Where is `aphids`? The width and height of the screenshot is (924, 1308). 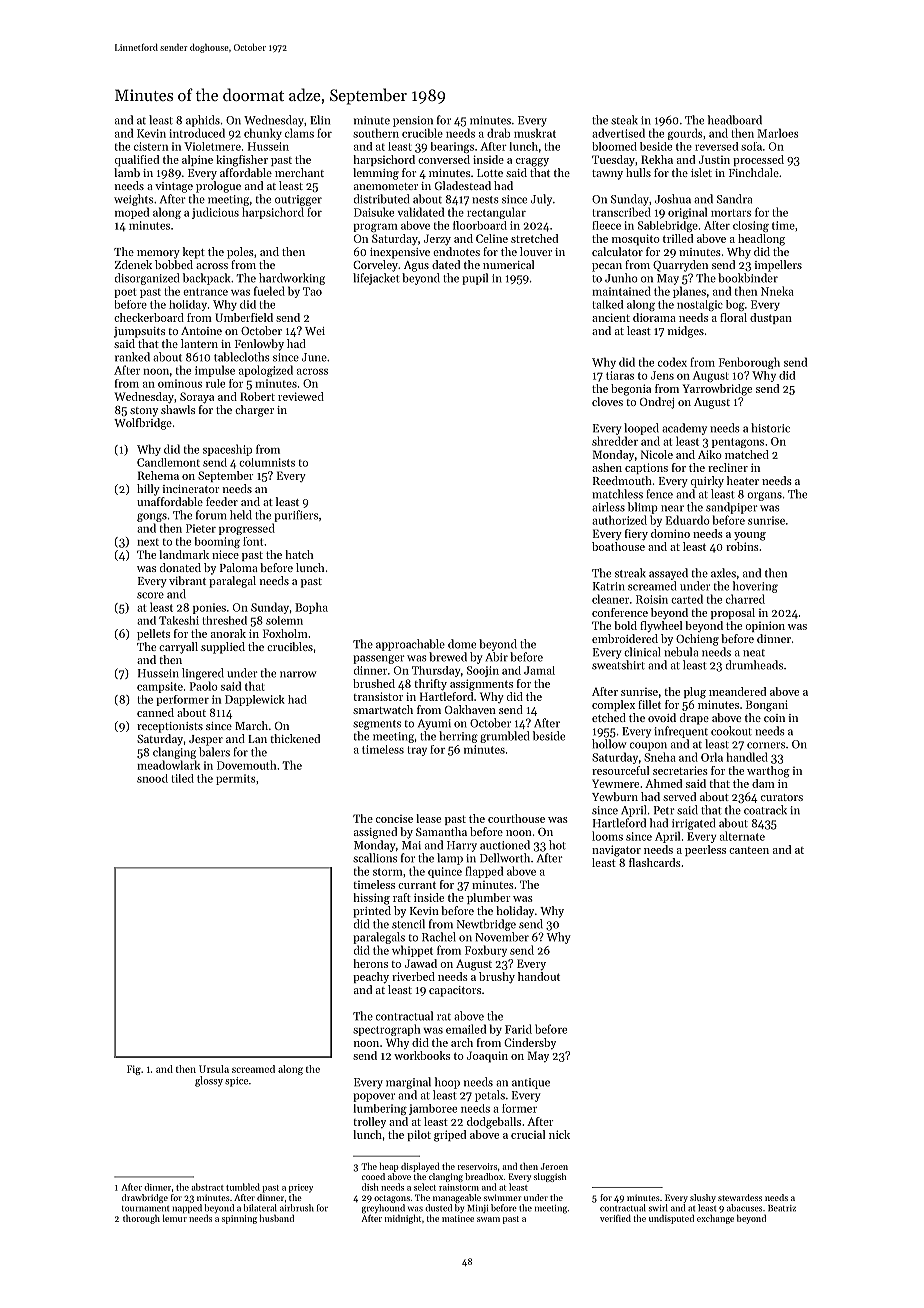
aphids is located at coordinates (203, 121).
